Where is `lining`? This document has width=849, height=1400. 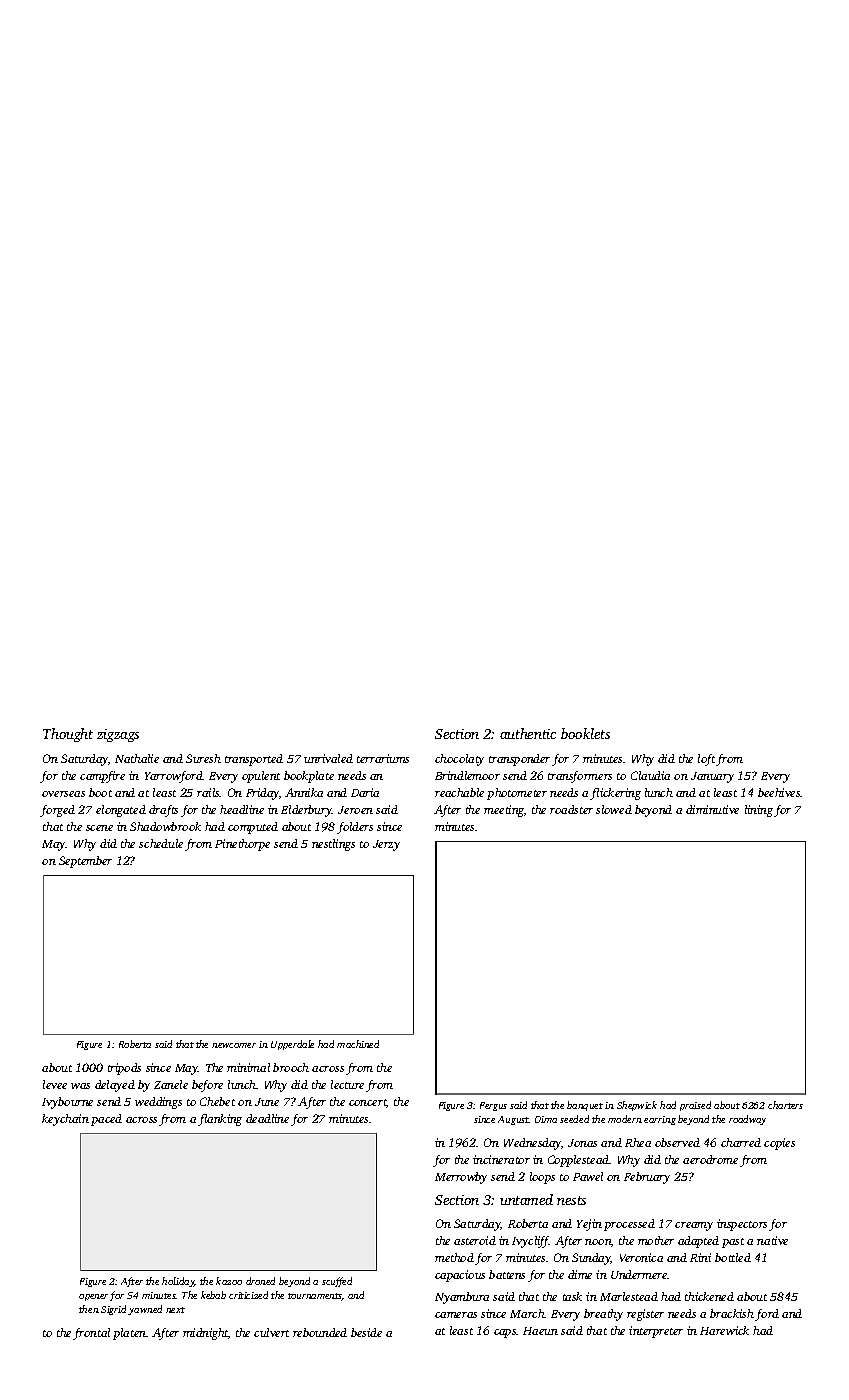 lining is located at coordinates (759, 811).
